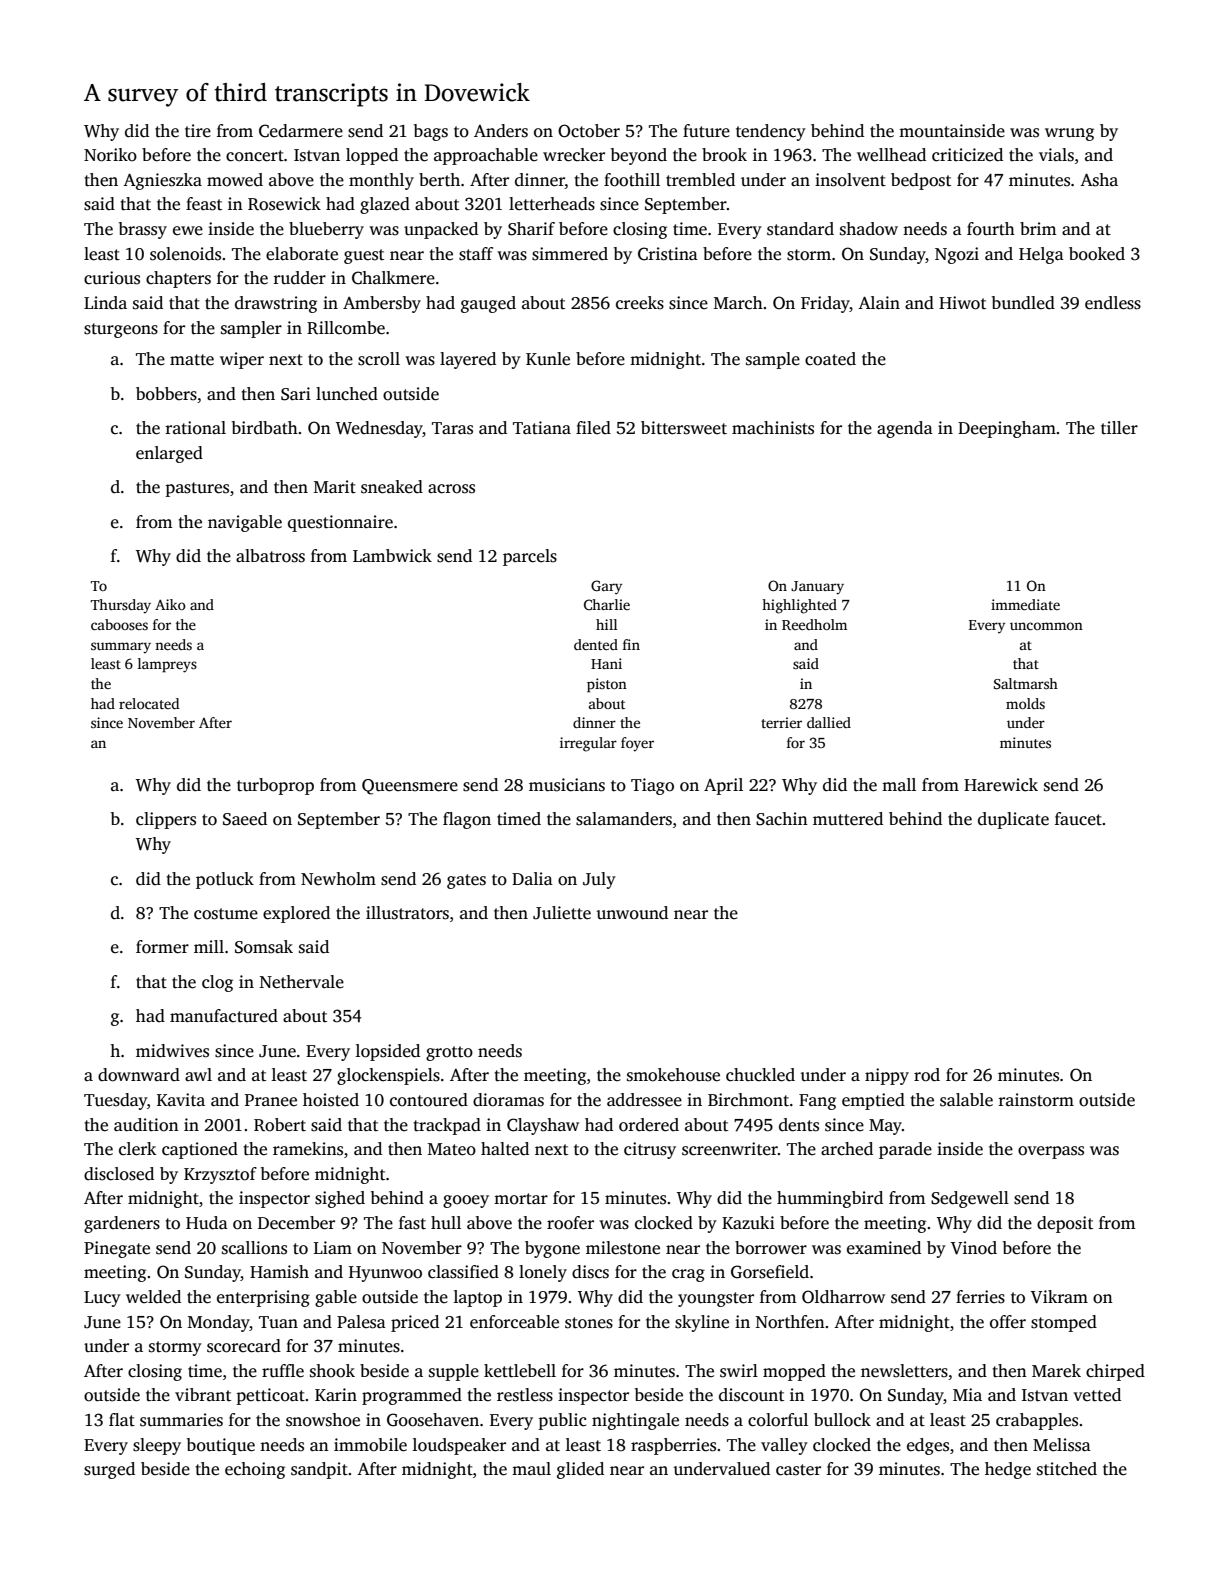  Describe the element at coordinates (817, 588) in the page. I see `January` at that location.
